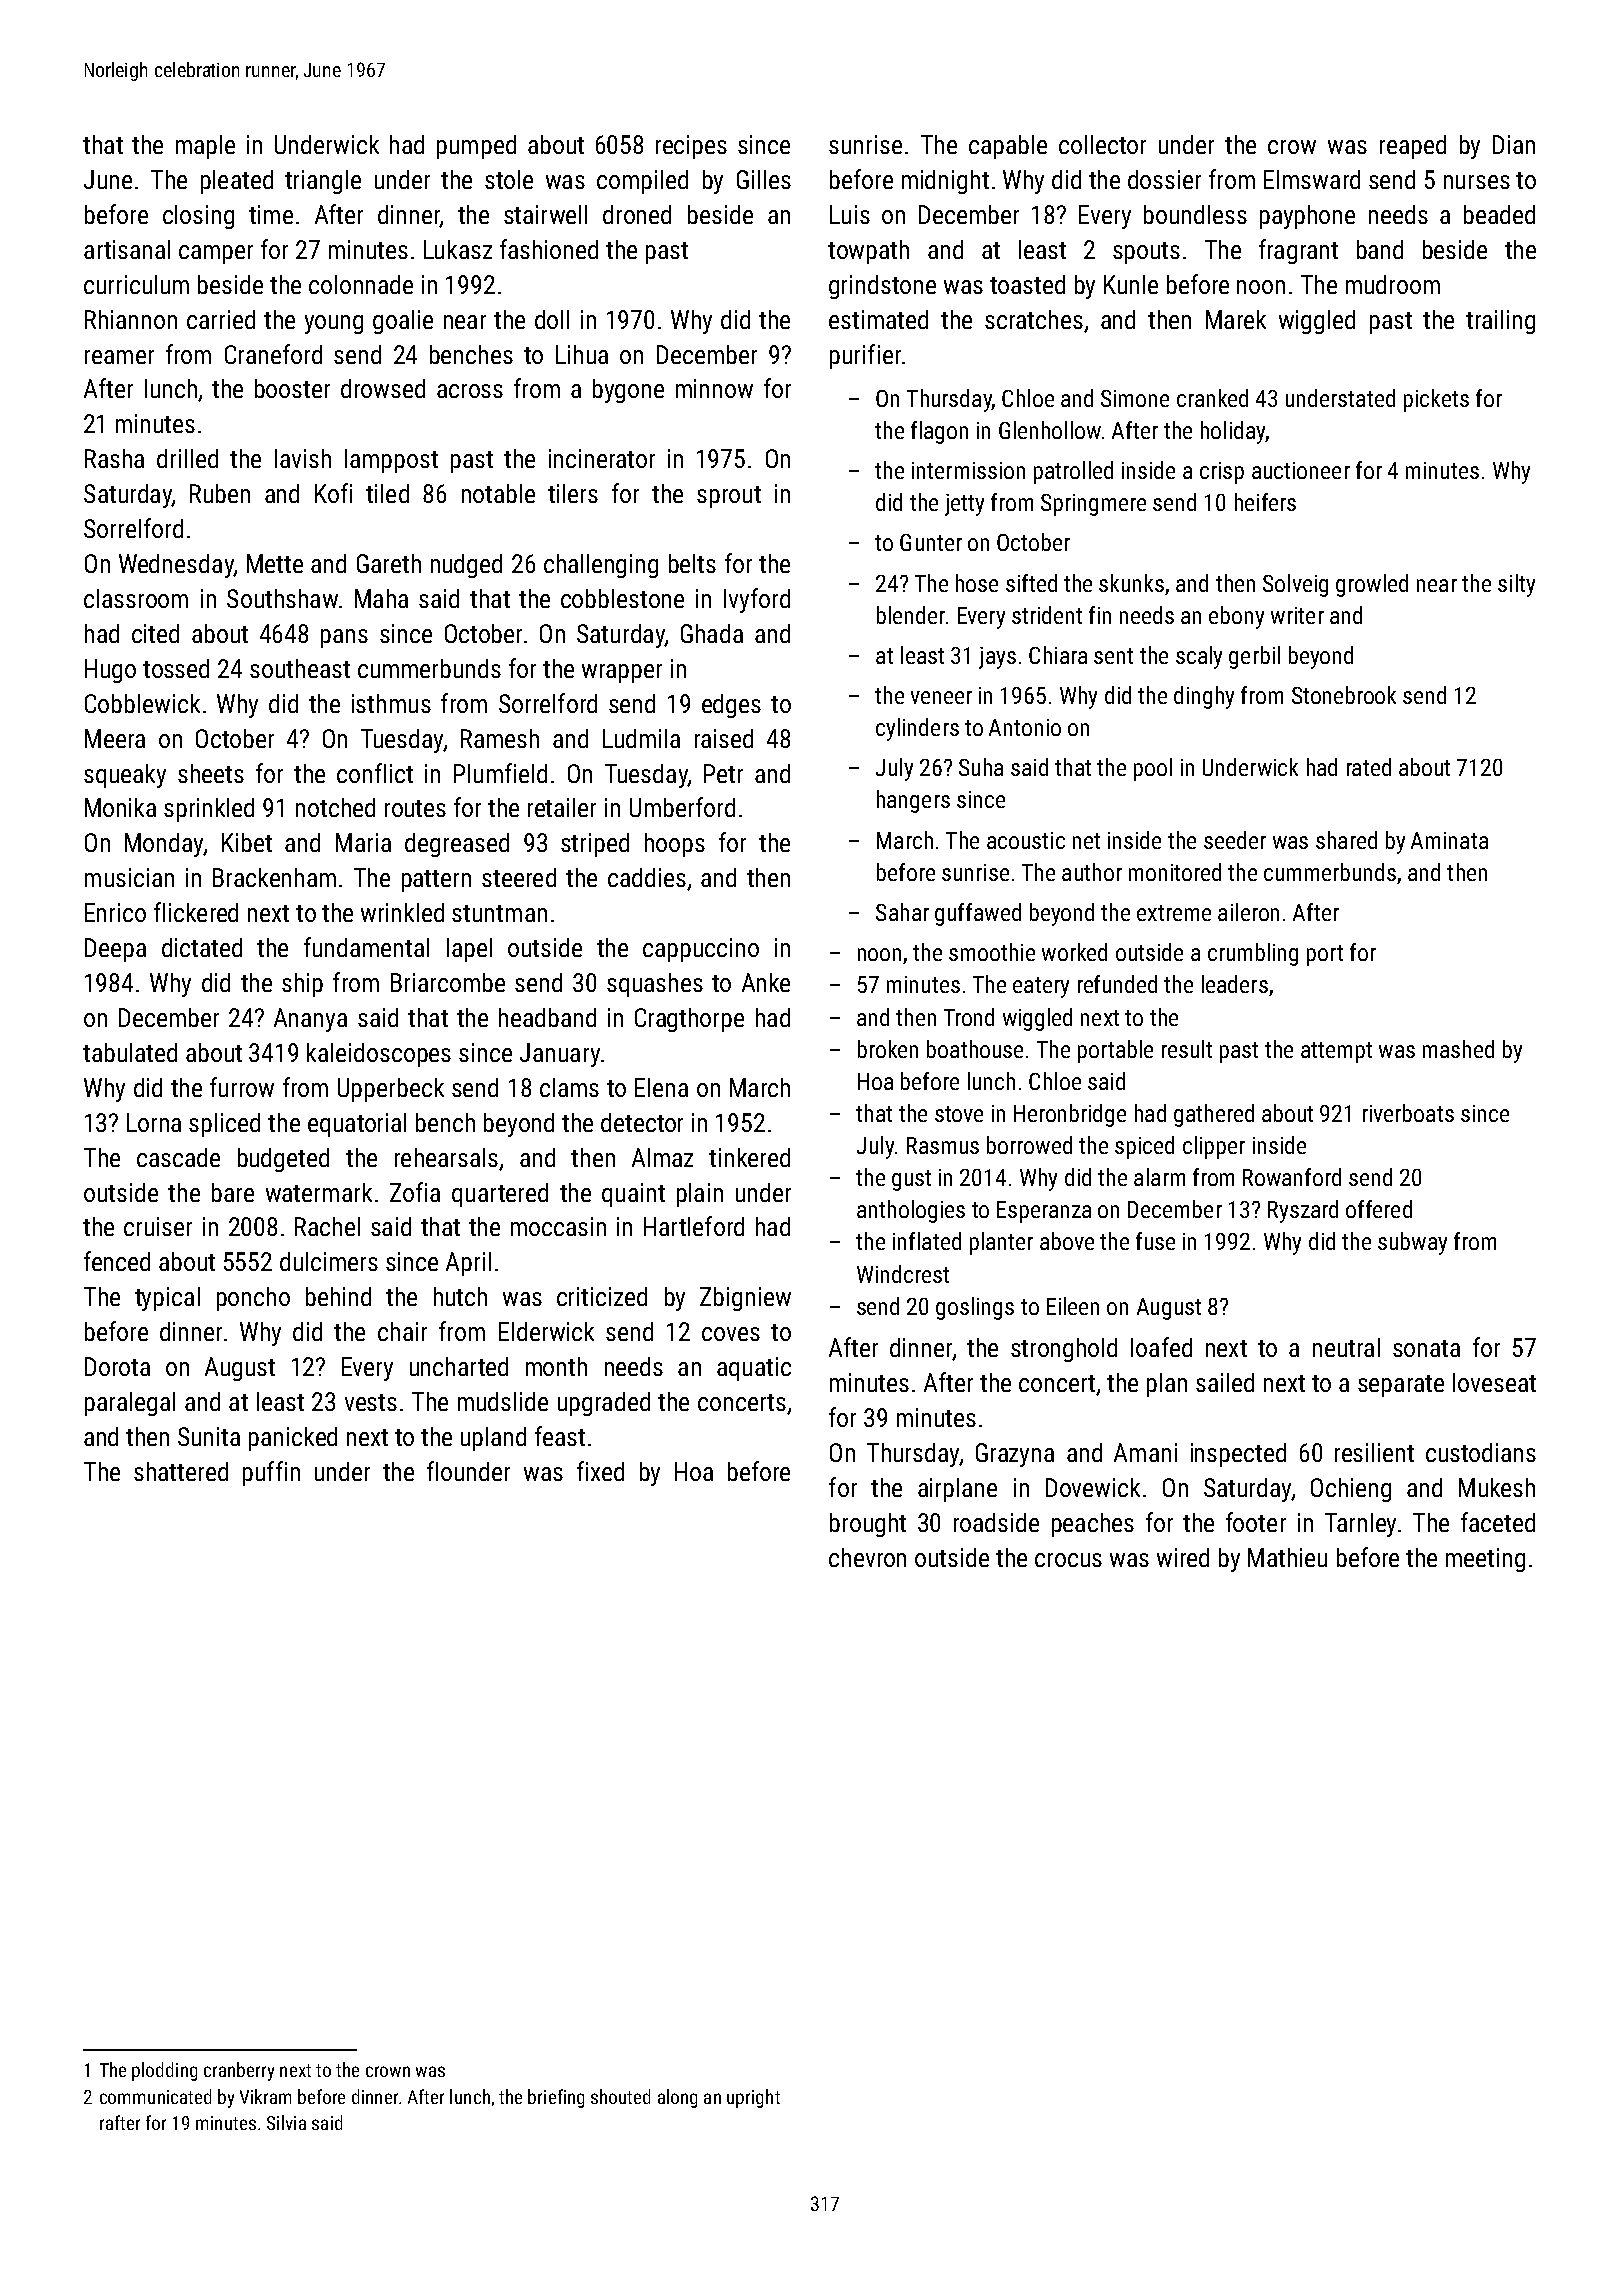 The height and width of the screenshot is (2292, 1620). What do you see at coordinates (286, 2122) in the screenshot?
I see `Silvia` at bounding box center [286, 2122].
